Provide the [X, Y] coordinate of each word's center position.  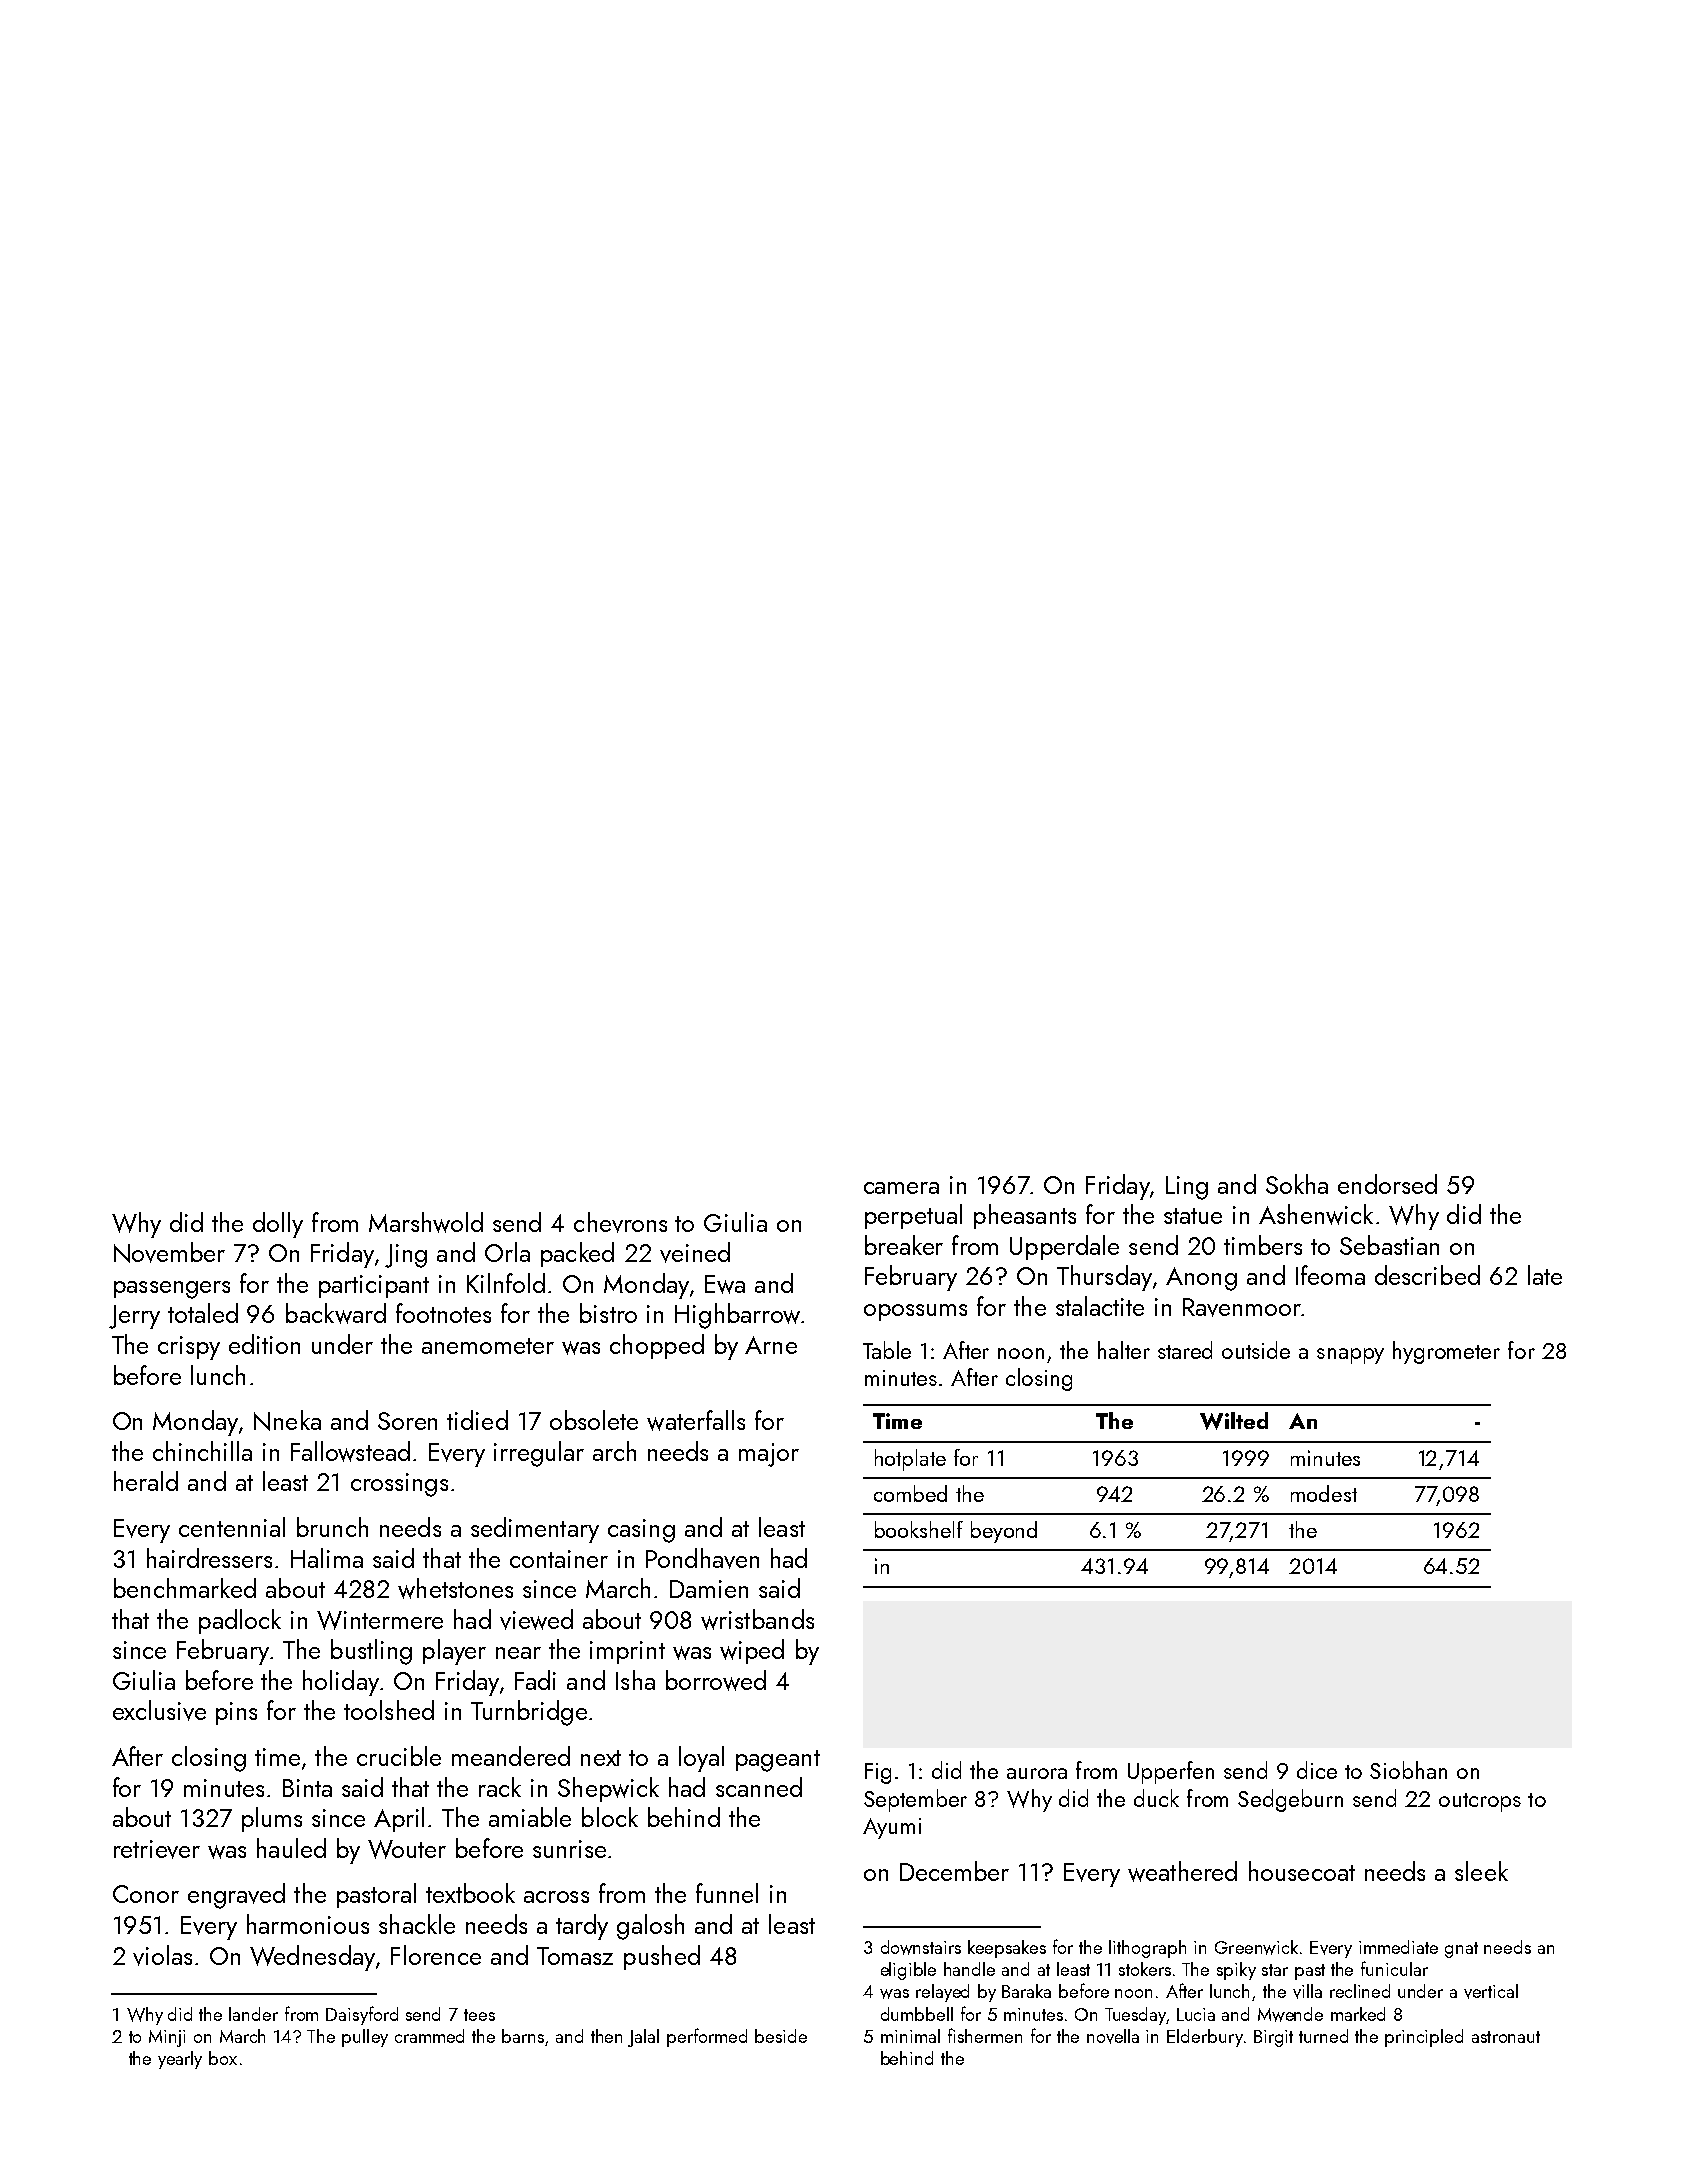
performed [707, 2037]
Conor [146, 1894]
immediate [1398, 1947]
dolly [278, 1225]
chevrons [620, 1222]
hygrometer [1446, 1352]
